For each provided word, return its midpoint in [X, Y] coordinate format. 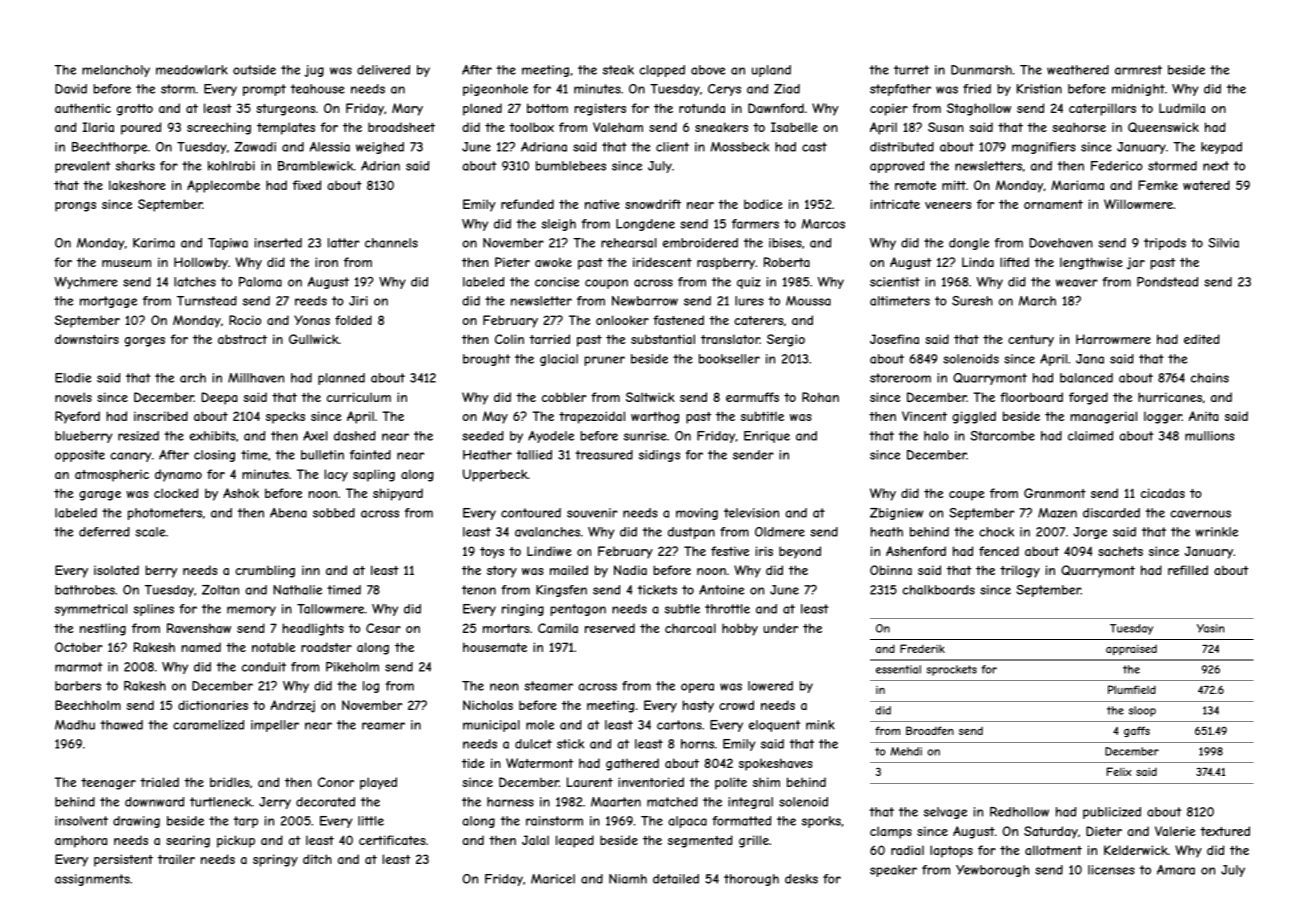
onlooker [622, 320]
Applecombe [223, 186]
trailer [176, 859]
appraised [1131, 650]
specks [285, 417]
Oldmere [780, 532]
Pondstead [1167, 282]
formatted [741, 821]
